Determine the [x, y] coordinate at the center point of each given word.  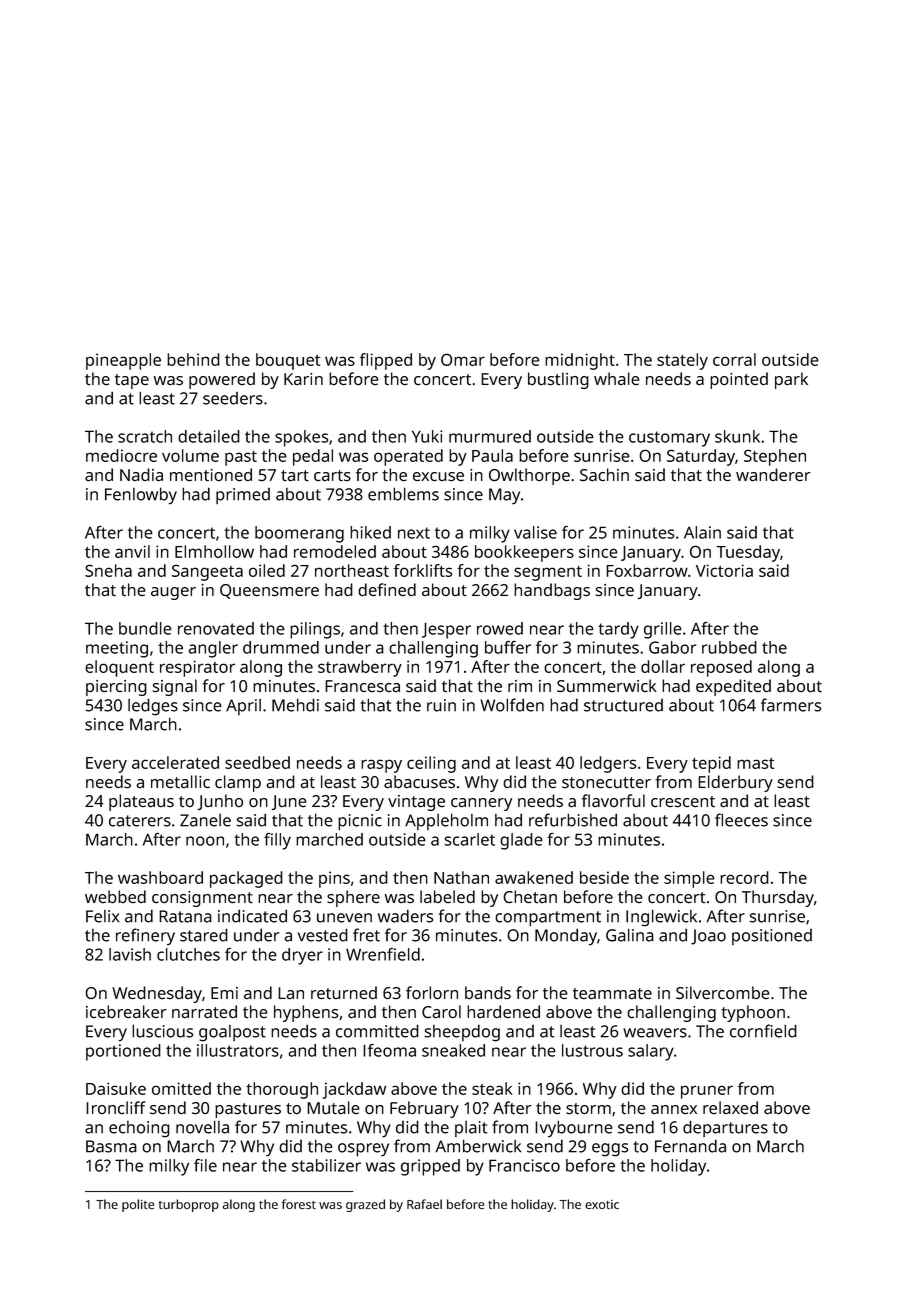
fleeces [741, 820]
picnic [360, 822]
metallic [180, 782]
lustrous [592, 1050]
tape [132, 381]
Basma [111, 1146]
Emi [224, 993]
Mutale [333, 1108]
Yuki [427, 436]
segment [548, 573]
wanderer [773, 475]
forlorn [432, 993]
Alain [702, 532]
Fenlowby [141, 496]
